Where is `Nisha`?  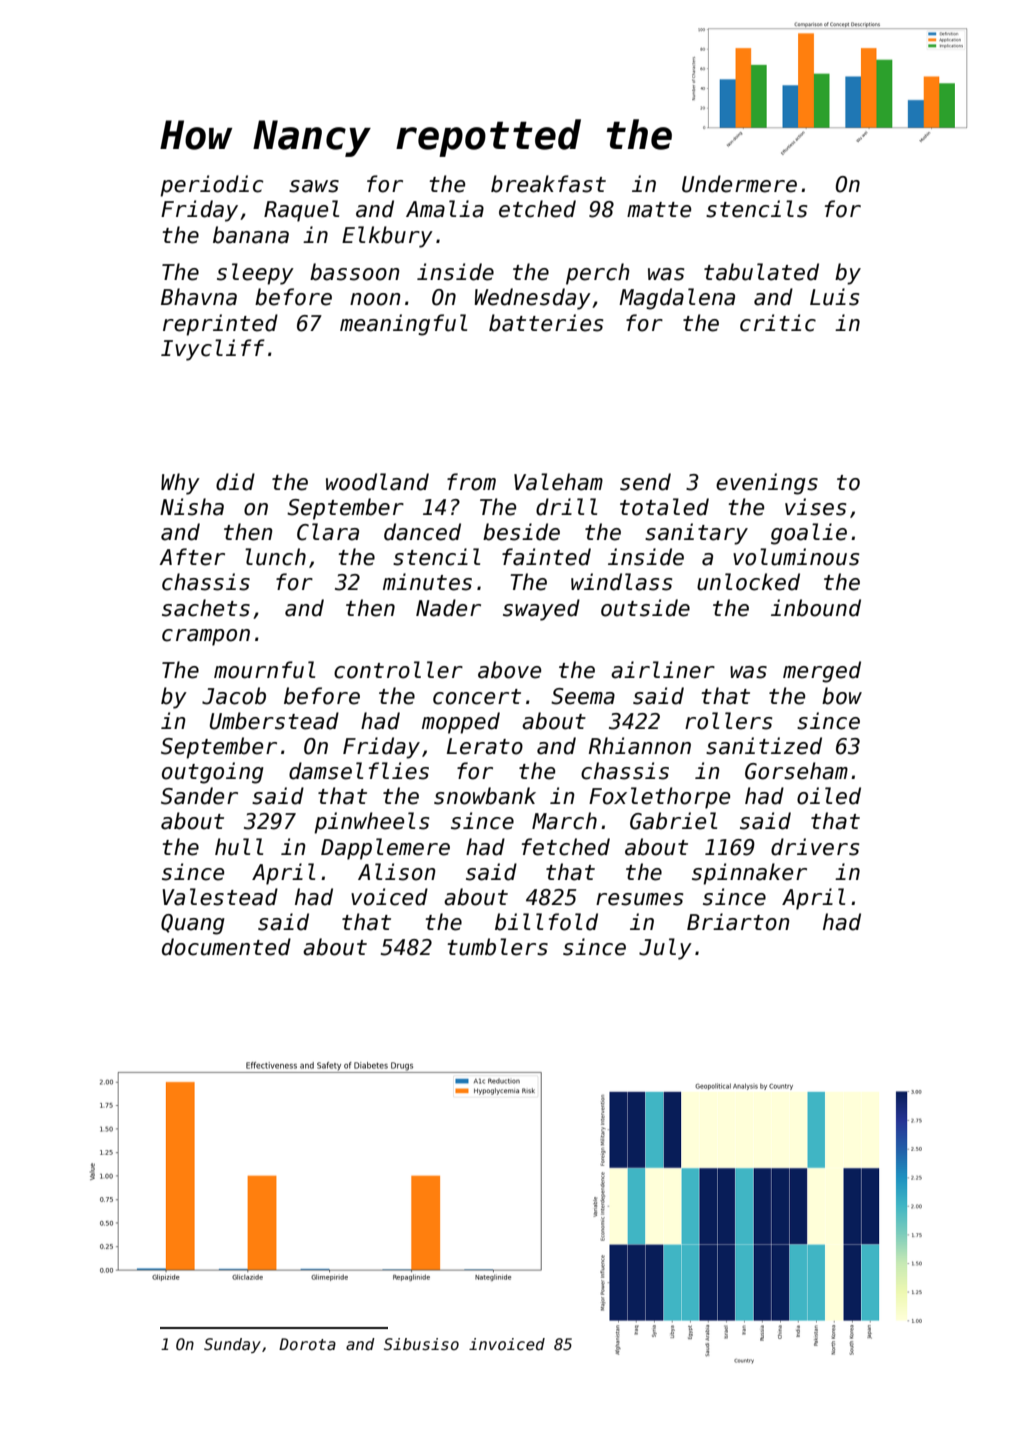
Nisha is located at coordinates (192, 507).
